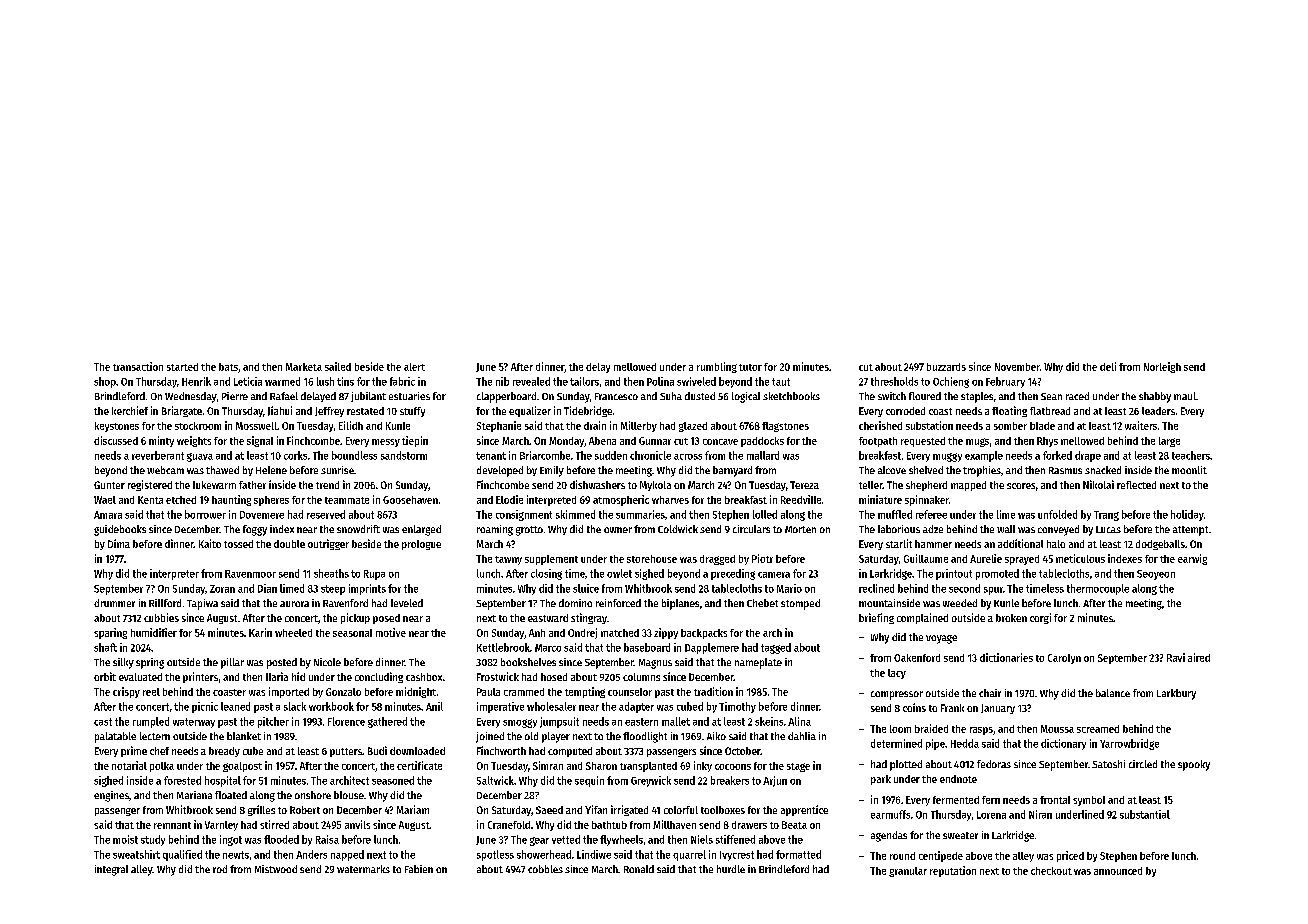 Image resolution: width=1308 pixels, height=924 pixels. Describe the element at coordinates (548, 618) in the page. I see `eastward` at that location.
